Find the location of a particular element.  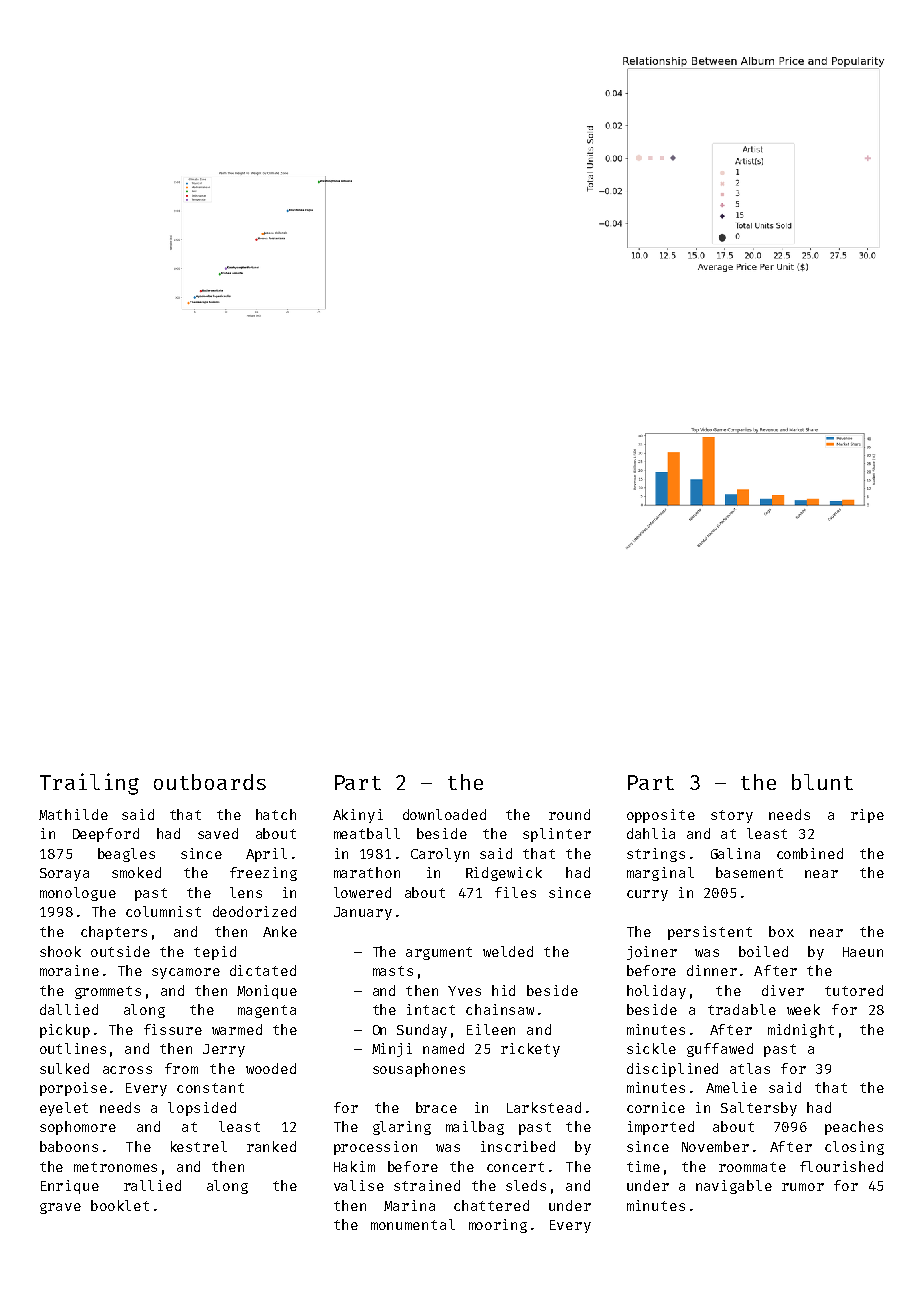

atlas is located at coordinates (750, 1068).
